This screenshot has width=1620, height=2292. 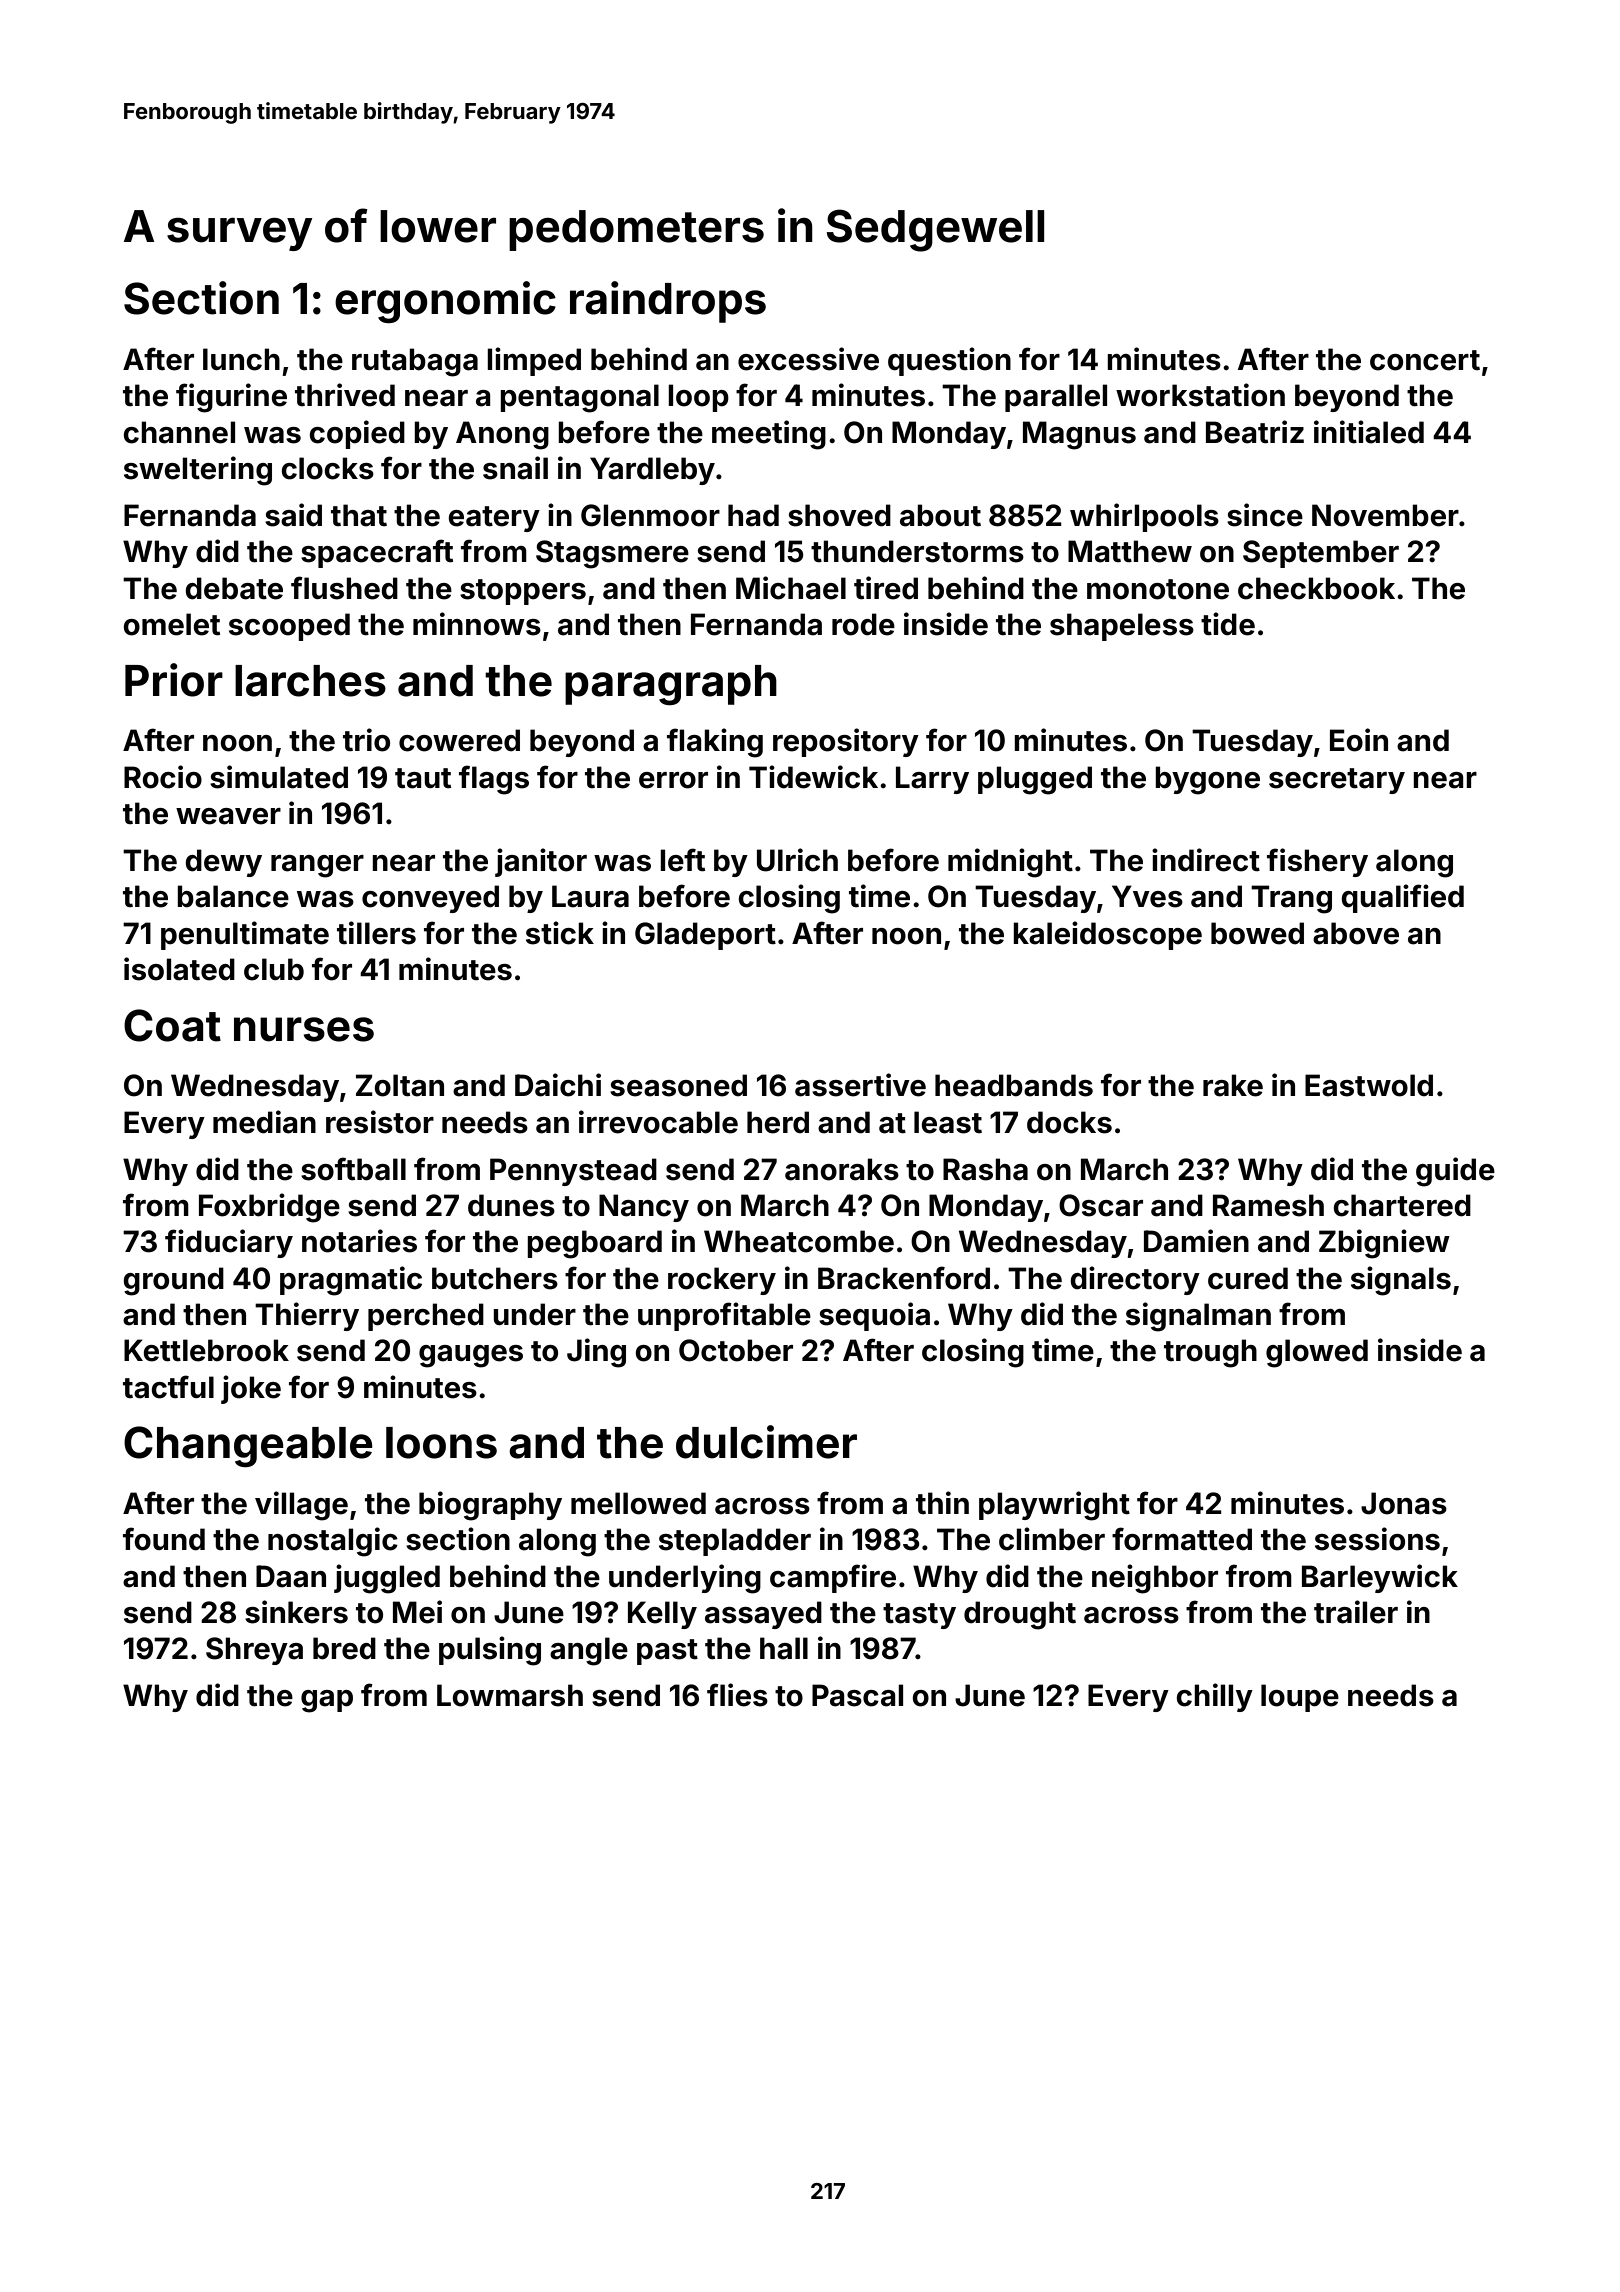 I want to click on excessive, so click(x=808, y=359).
